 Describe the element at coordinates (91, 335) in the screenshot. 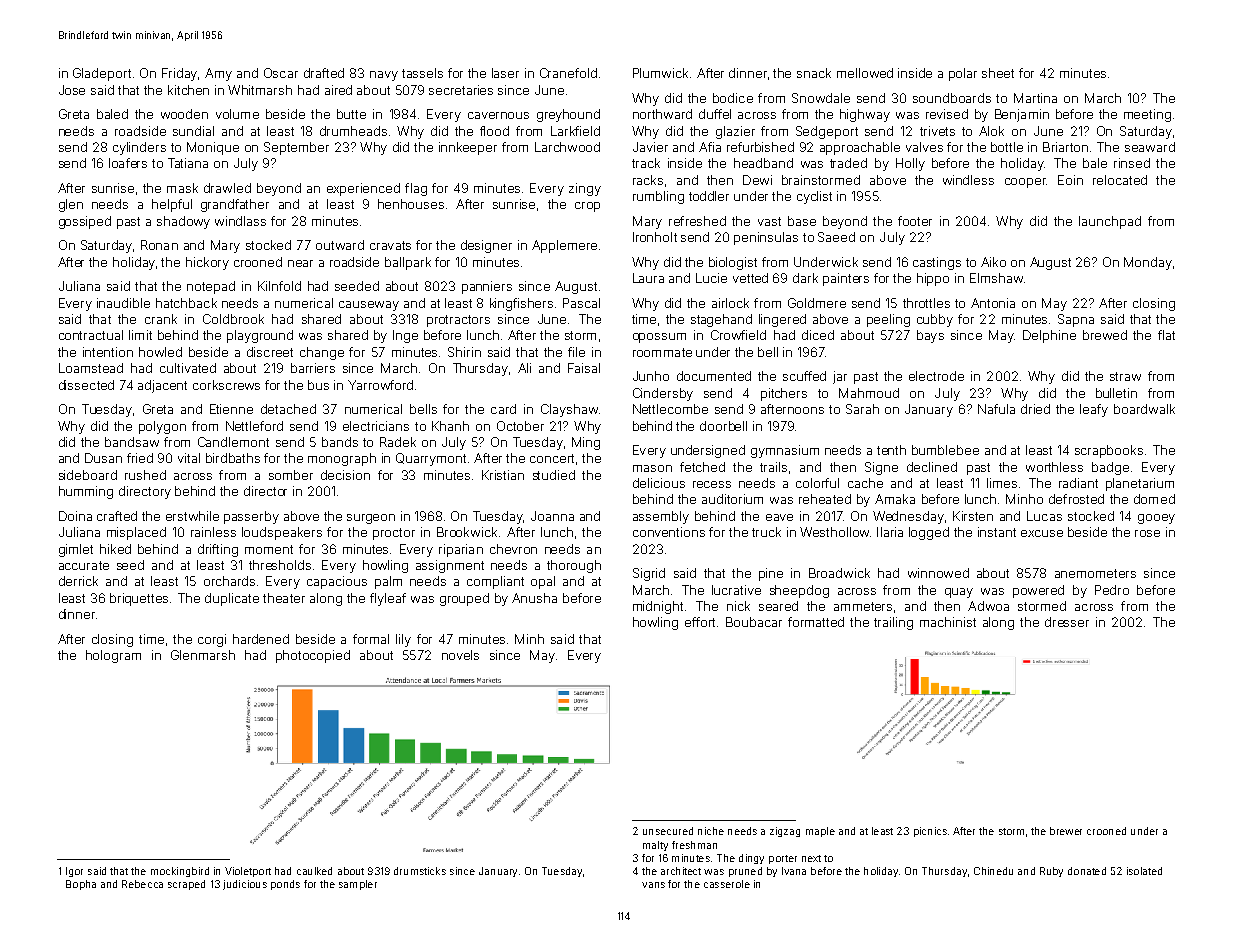

I see `contractual` at that location.
